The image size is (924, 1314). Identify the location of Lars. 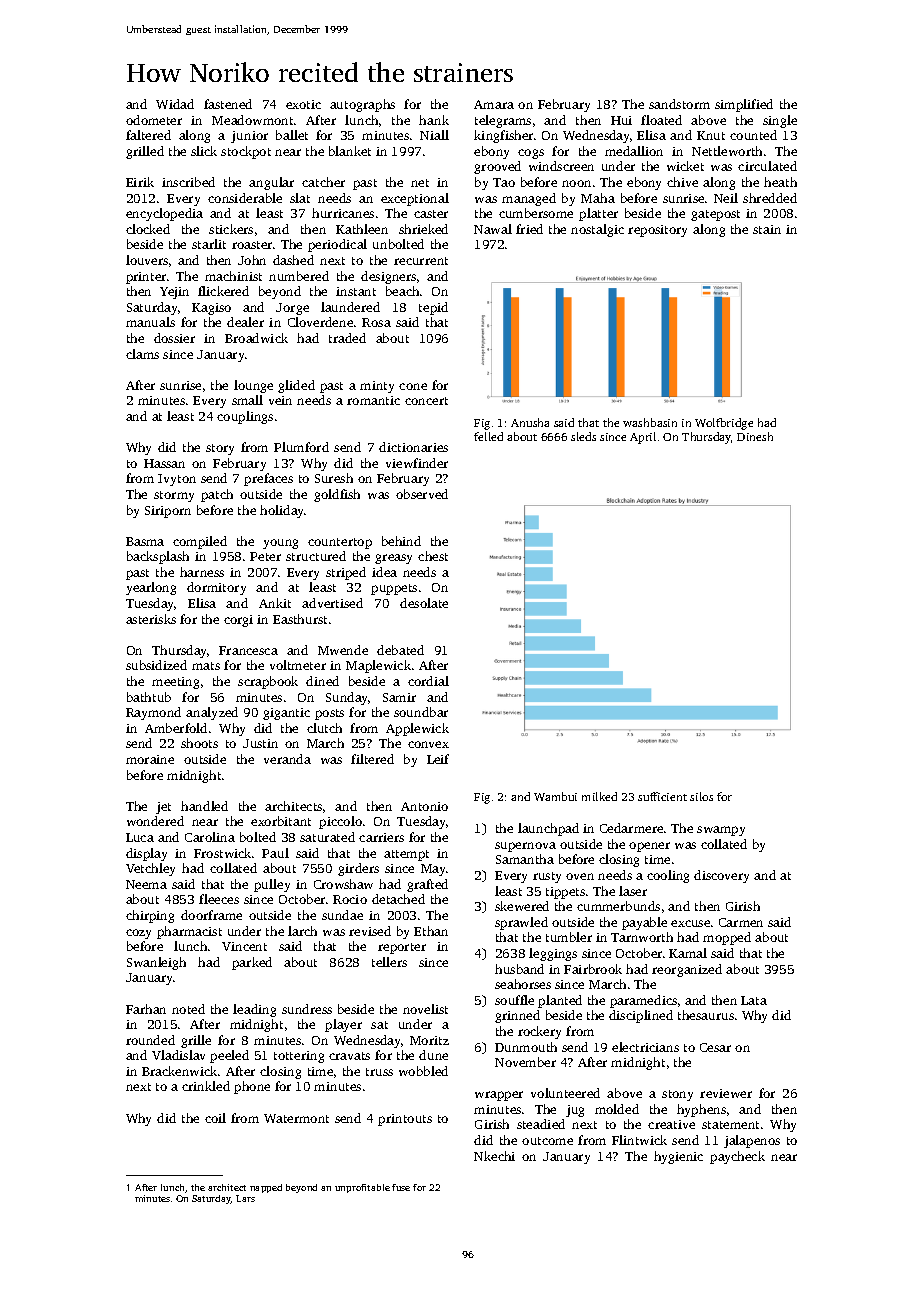
(245, 1198).
